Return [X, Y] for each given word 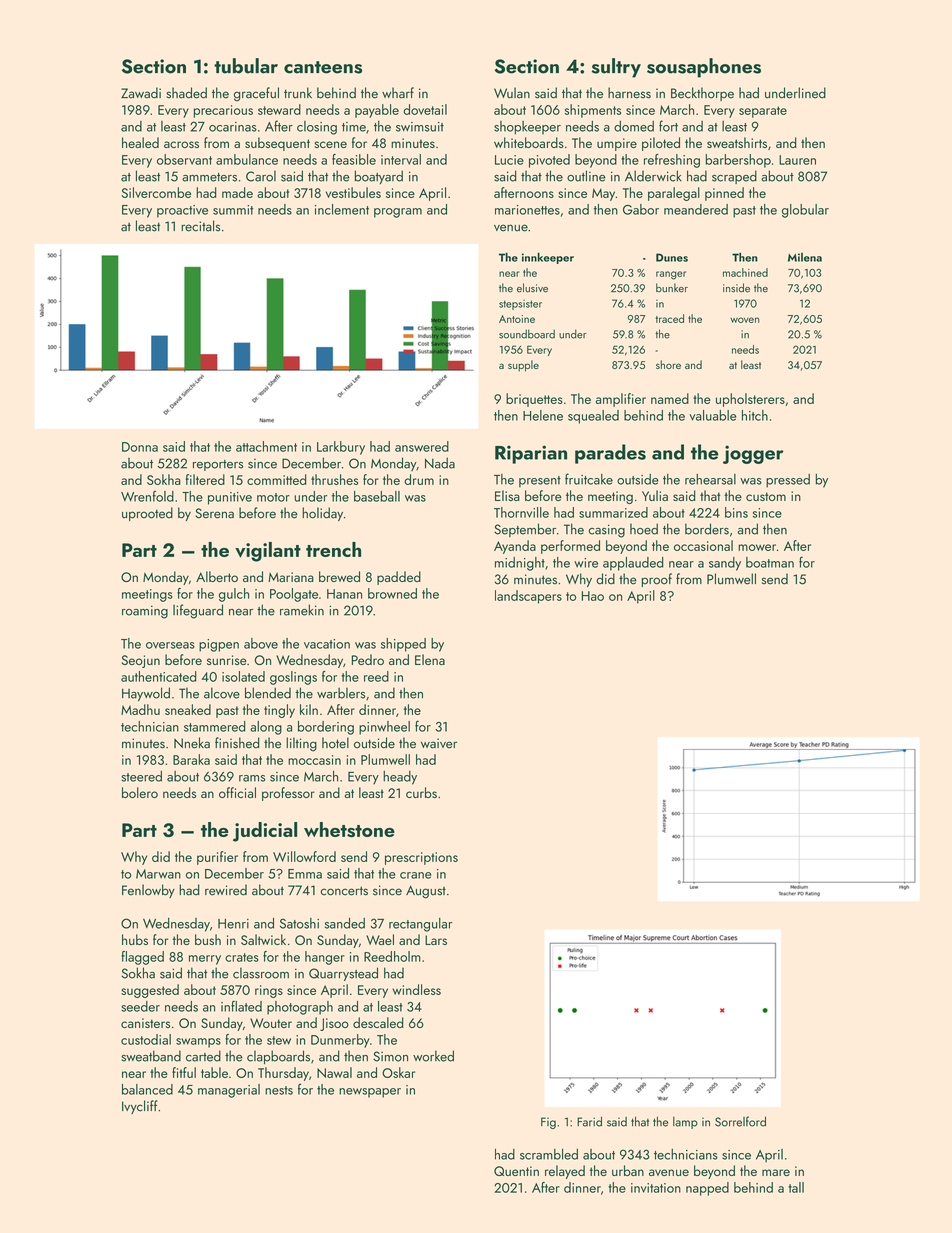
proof [657, 580]
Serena [214, 513]
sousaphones [704, 68]
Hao [593, 596]
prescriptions [421, 858]
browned [392, 593]
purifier [217, 858]
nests [279, 1090]
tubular [246, 66]
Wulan [512, 93]
